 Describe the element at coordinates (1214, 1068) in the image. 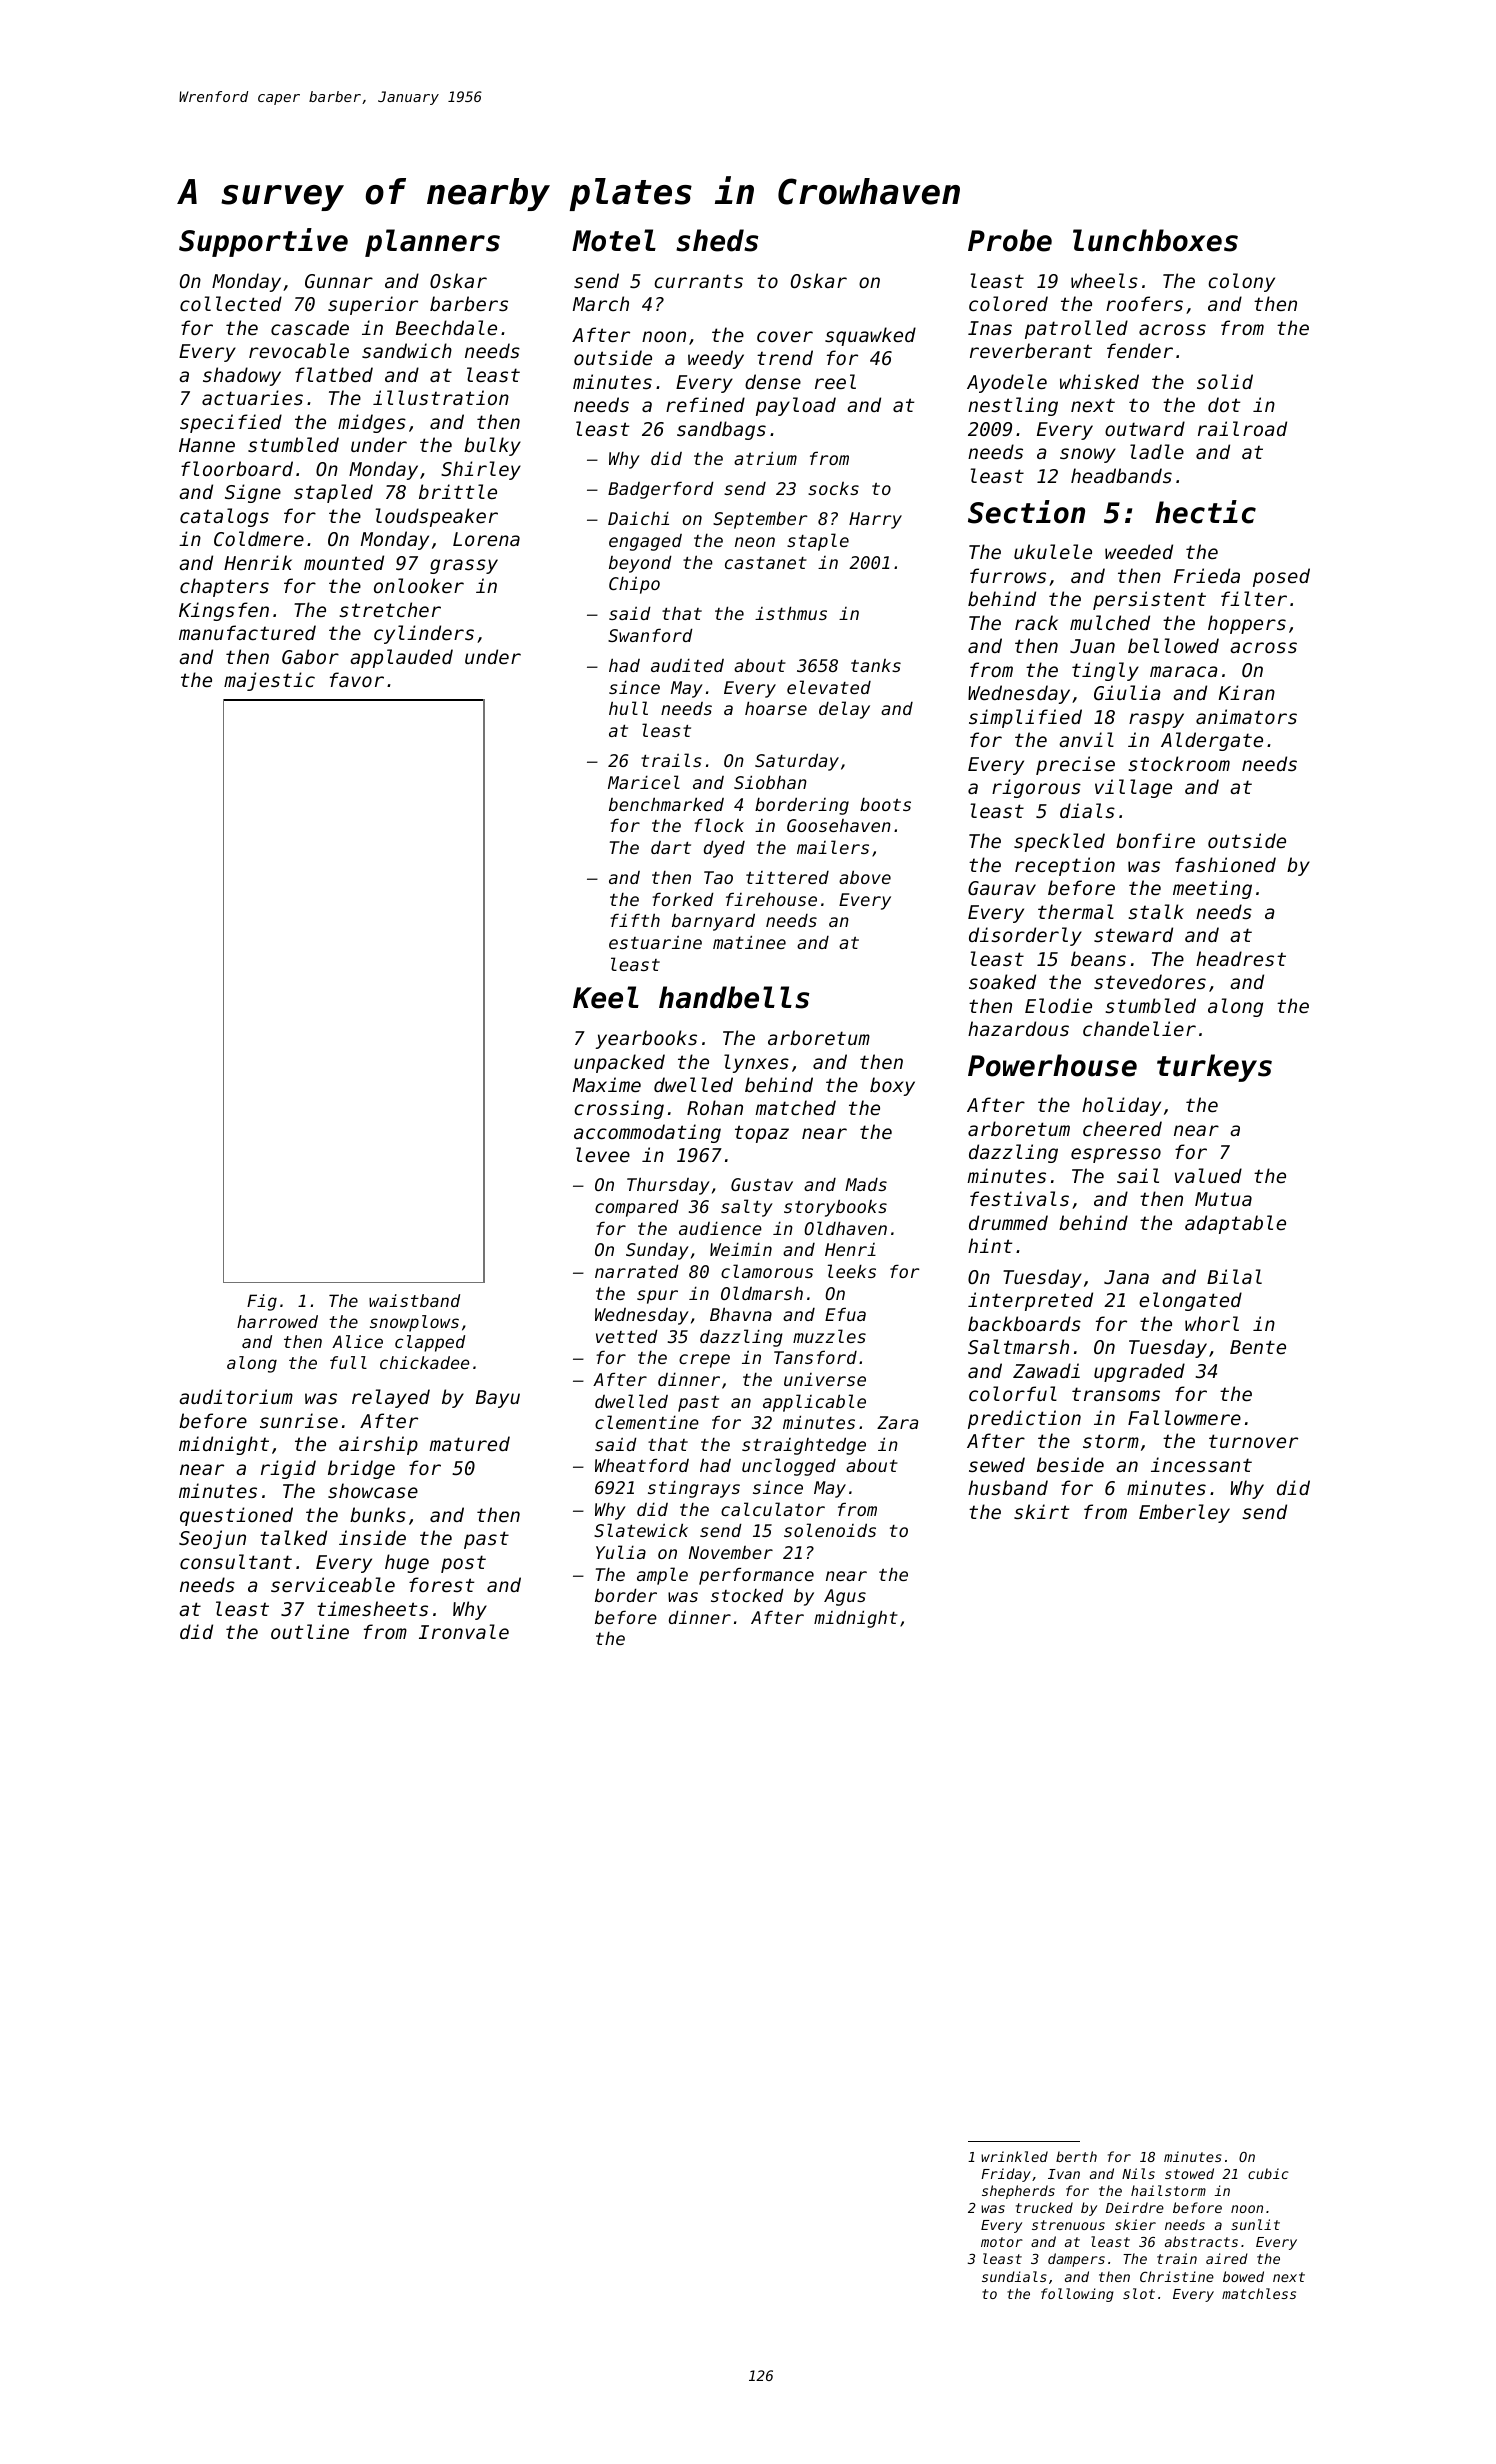

I see `turkeys` at that location.
